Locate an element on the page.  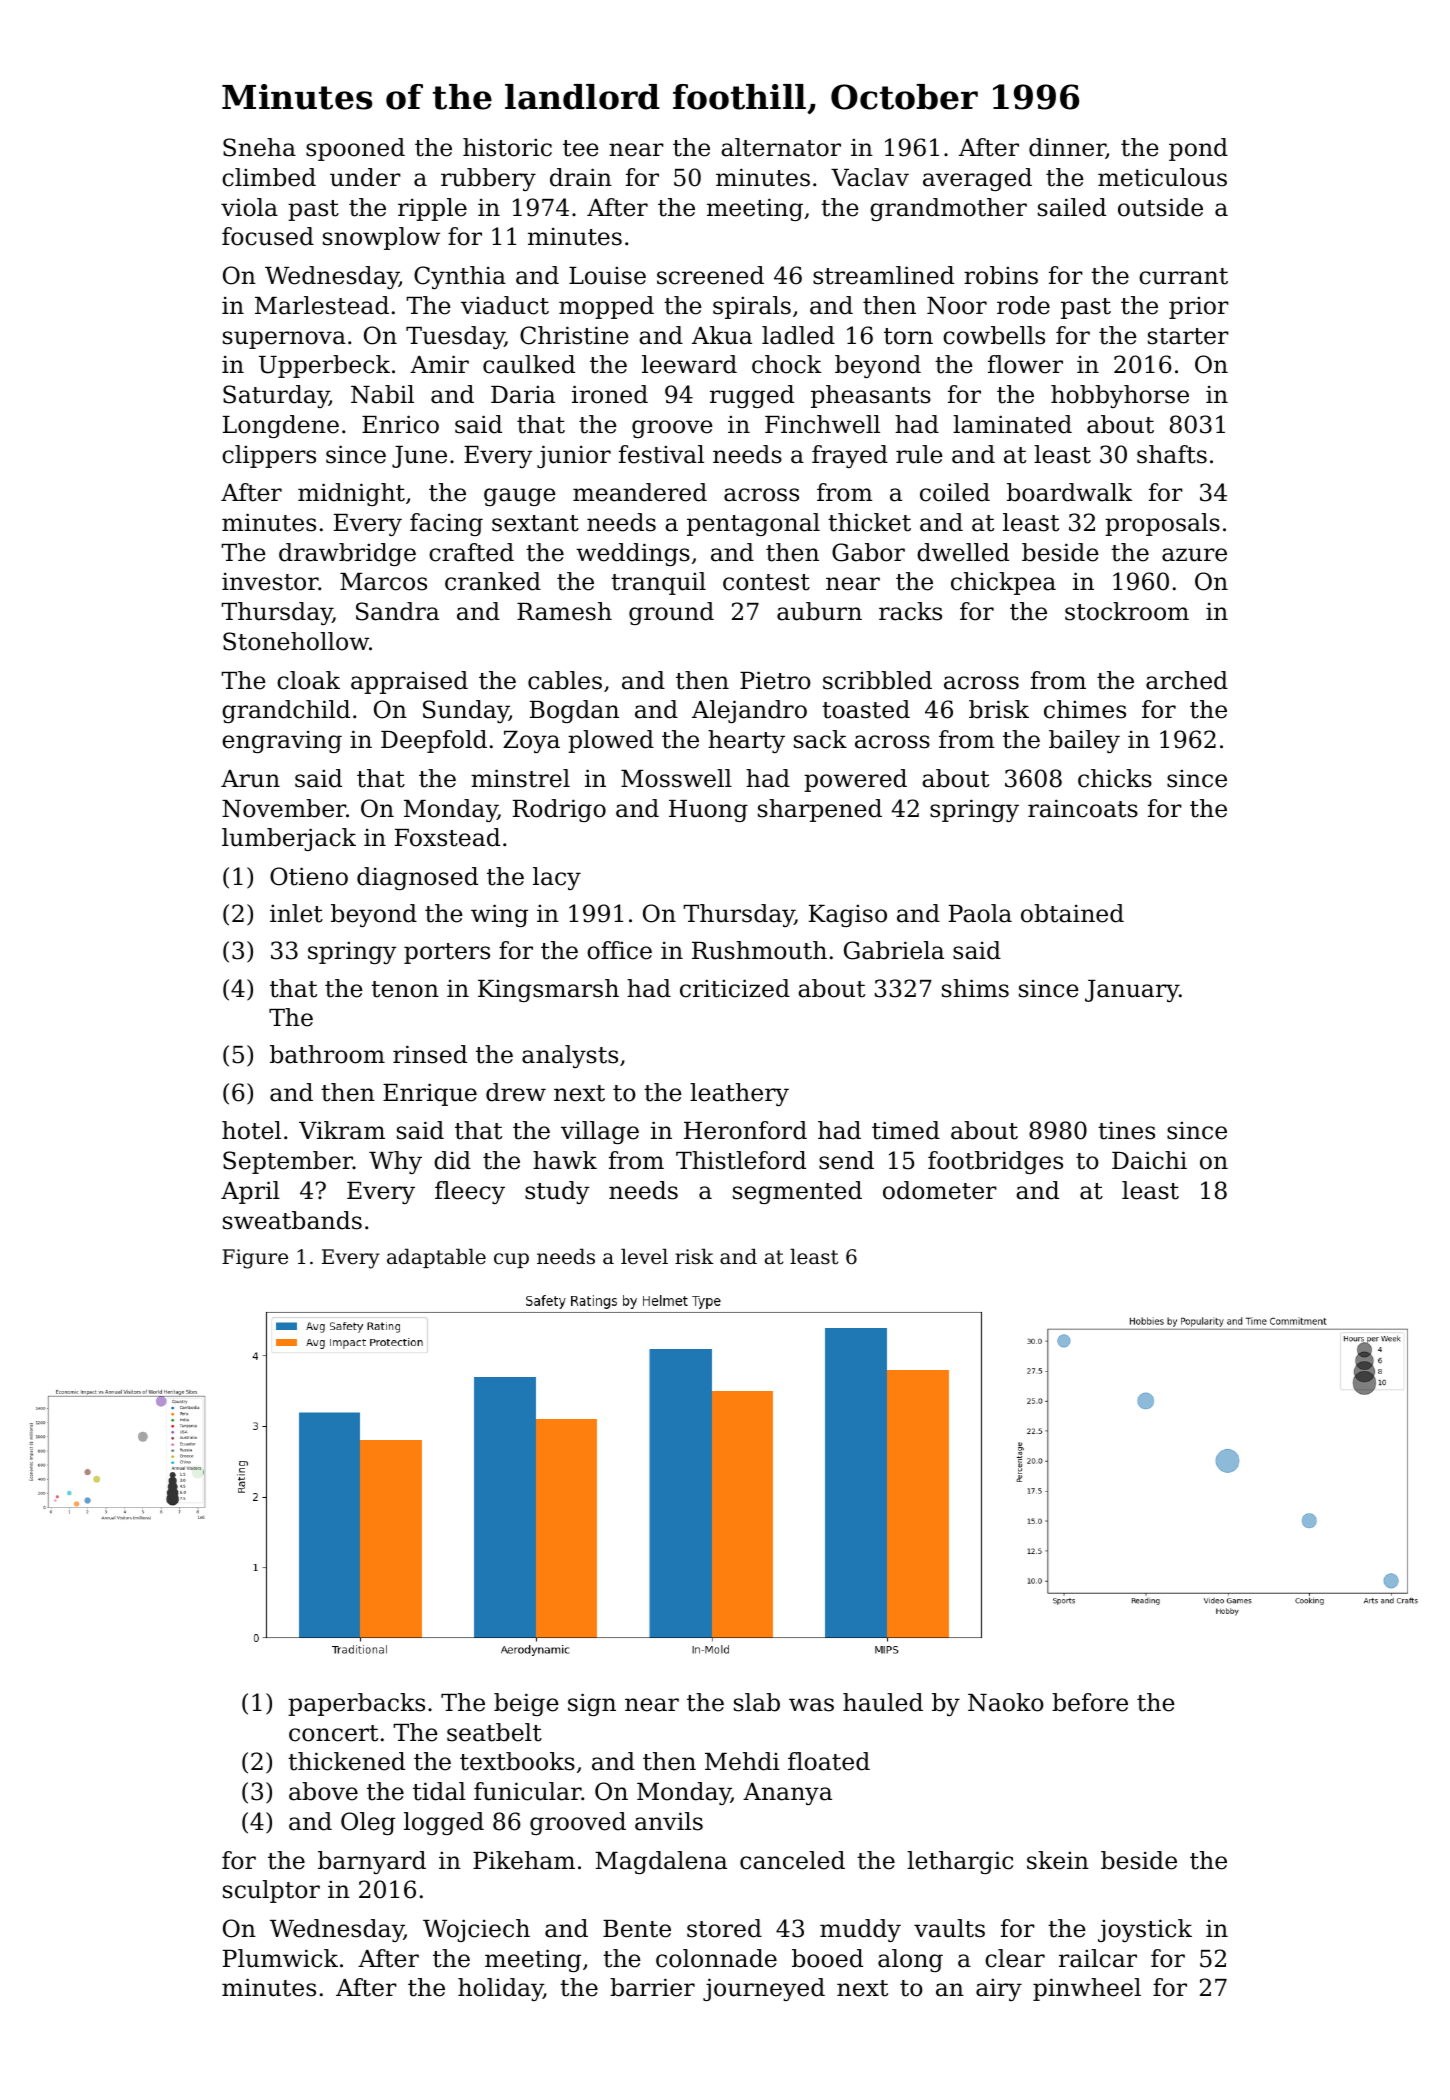
arched is located at coordinates (1187, 680).
